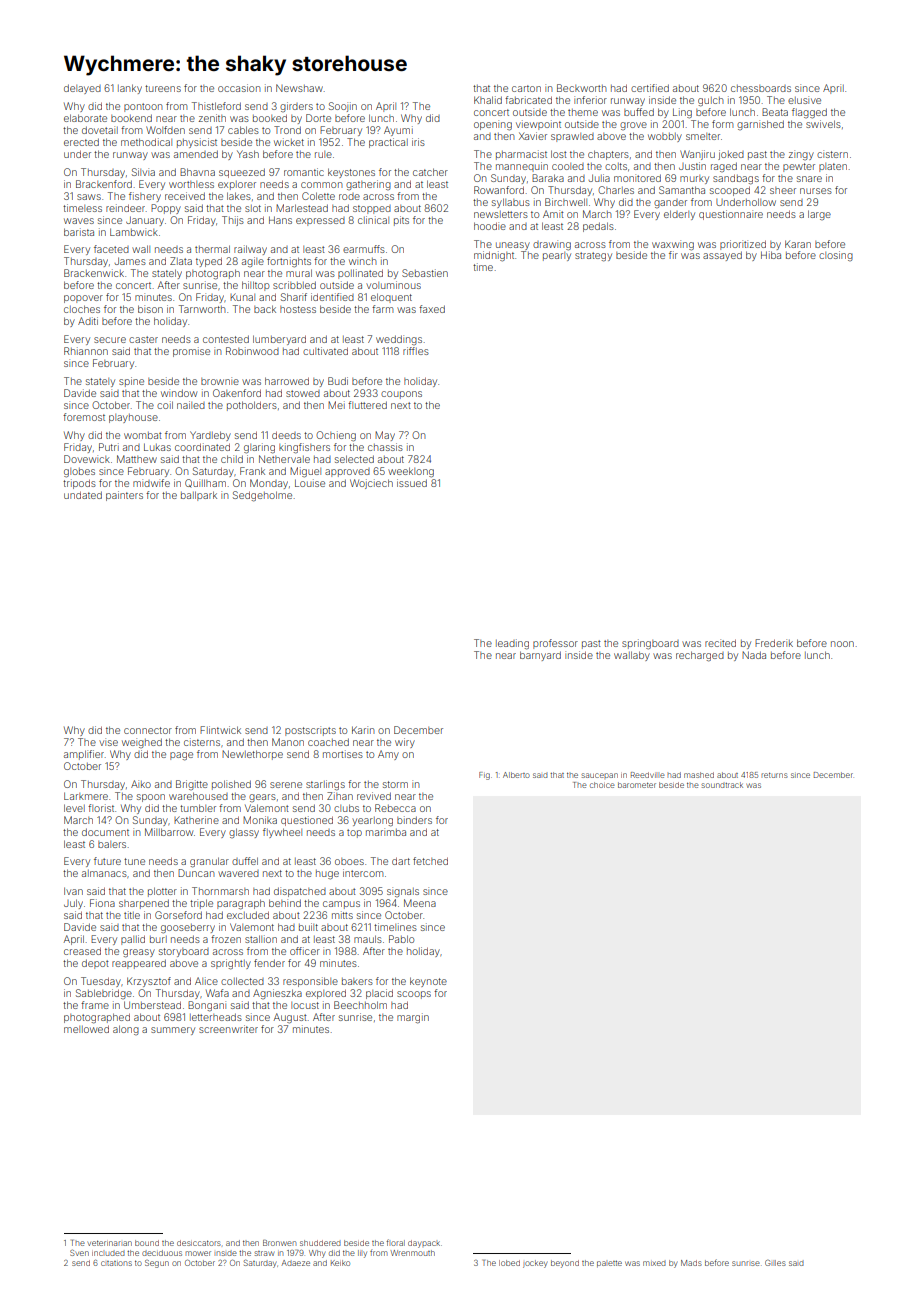 Image resolution: width=924 pixels, height=1308 pixels. I want to click on oboes, so click(349, 861).
